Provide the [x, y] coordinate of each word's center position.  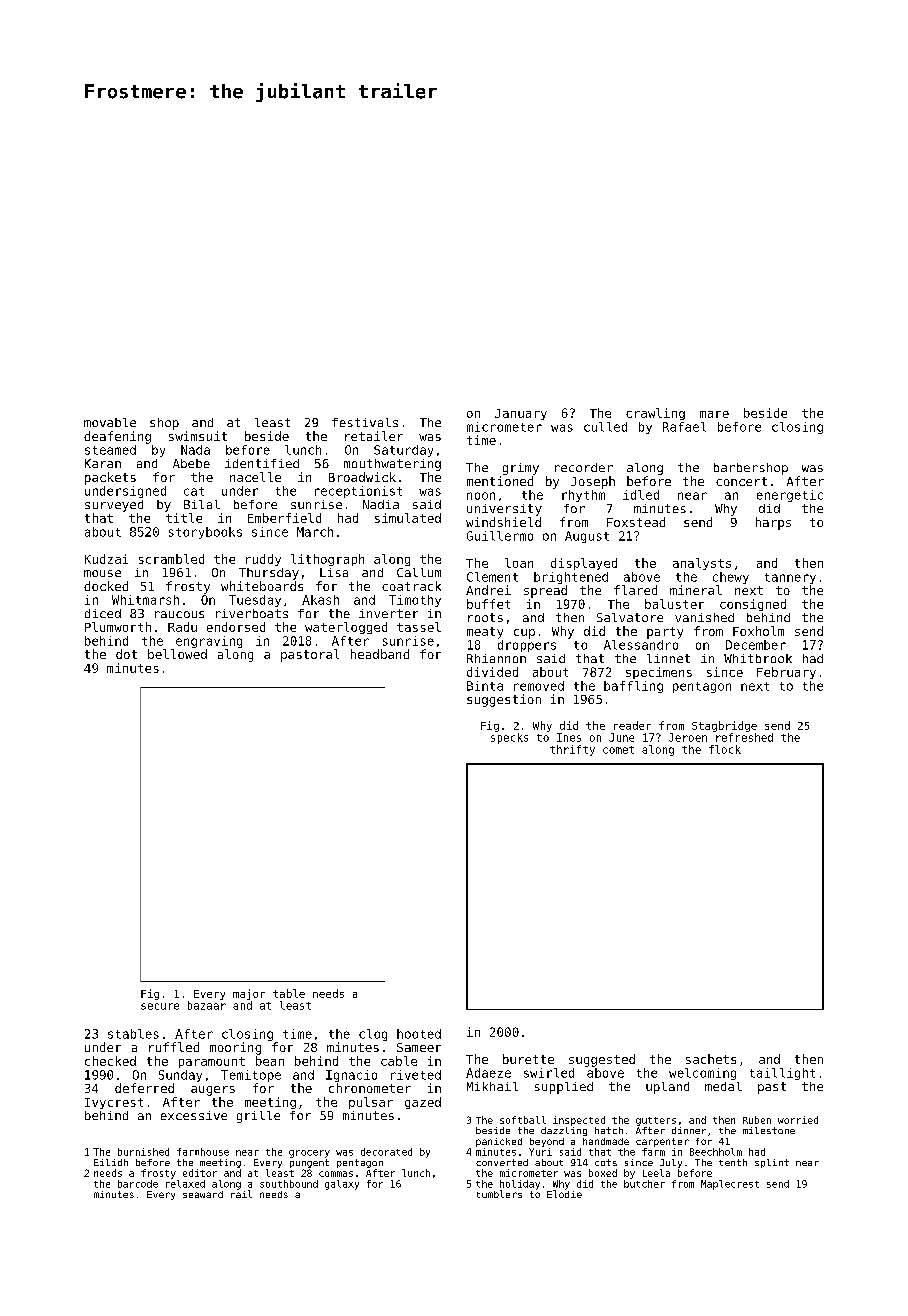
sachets [711, 1059]
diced [103, 613]
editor [200, 1173]
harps [773, 523]
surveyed [114, 506]
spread [545, 591]
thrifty [572, 750]
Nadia [381, 504]
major [249, 994]
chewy [731, 578]
